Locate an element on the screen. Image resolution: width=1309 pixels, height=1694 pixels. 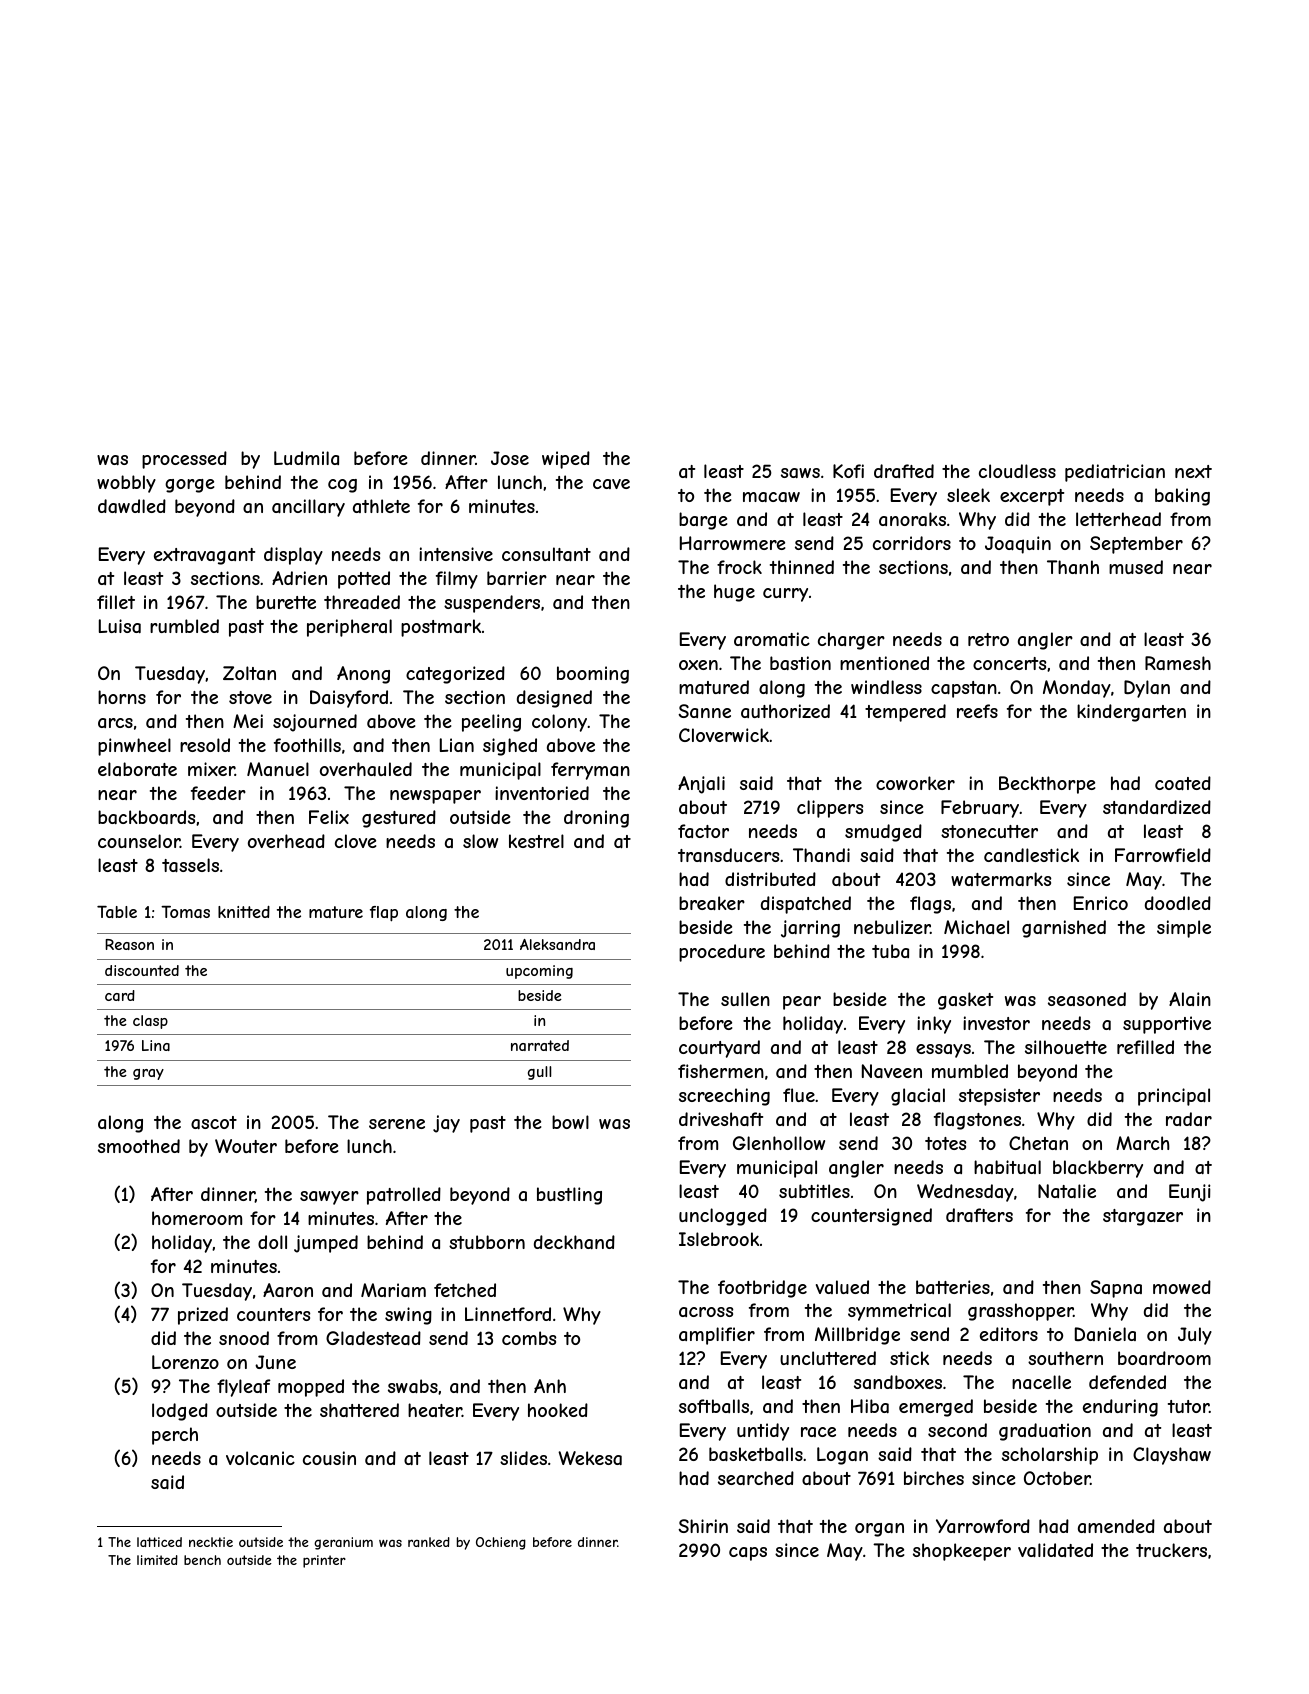
dawdled is located at coordinates (132, 506).
